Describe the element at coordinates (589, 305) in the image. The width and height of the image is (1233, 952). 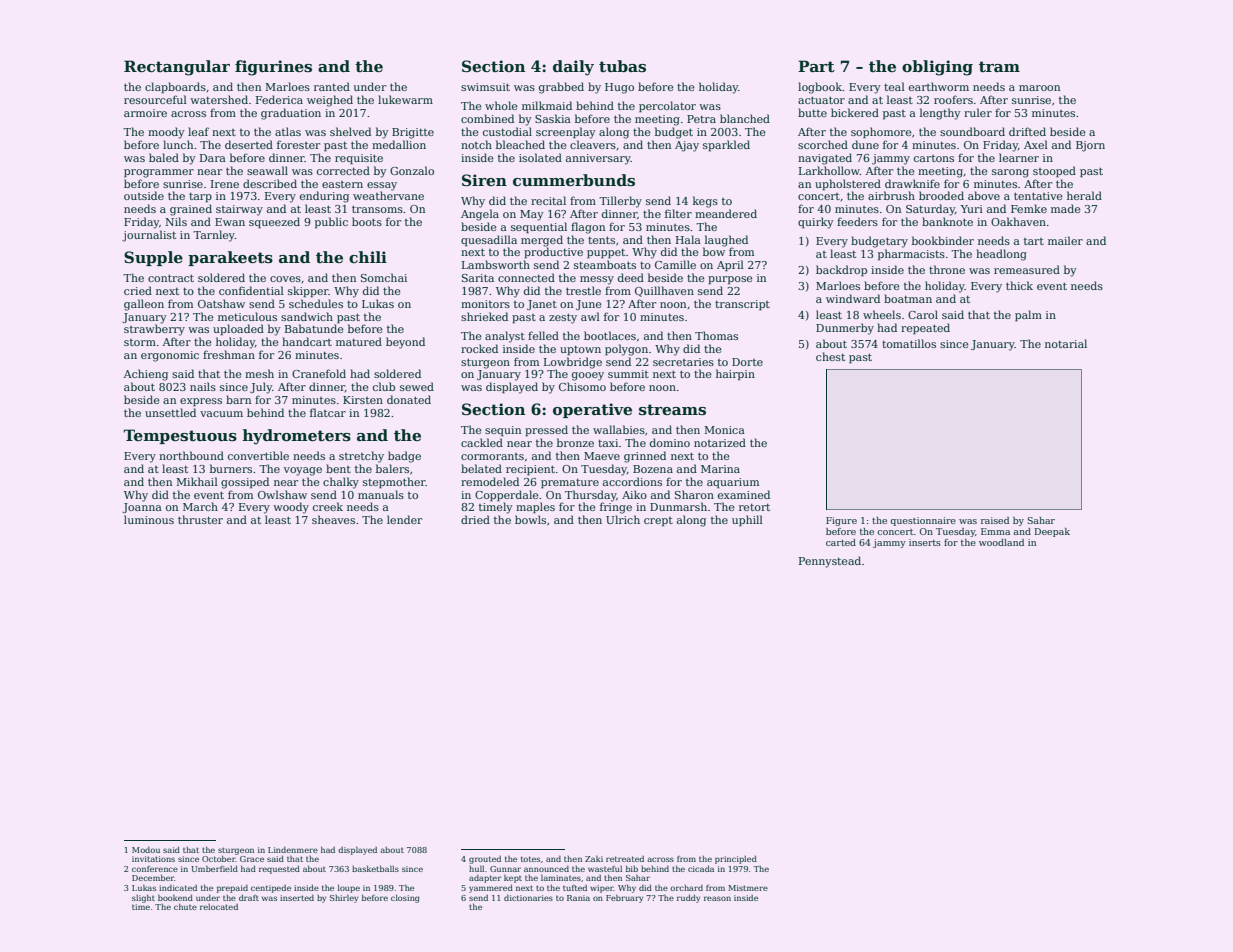
I see `June` at that location.
